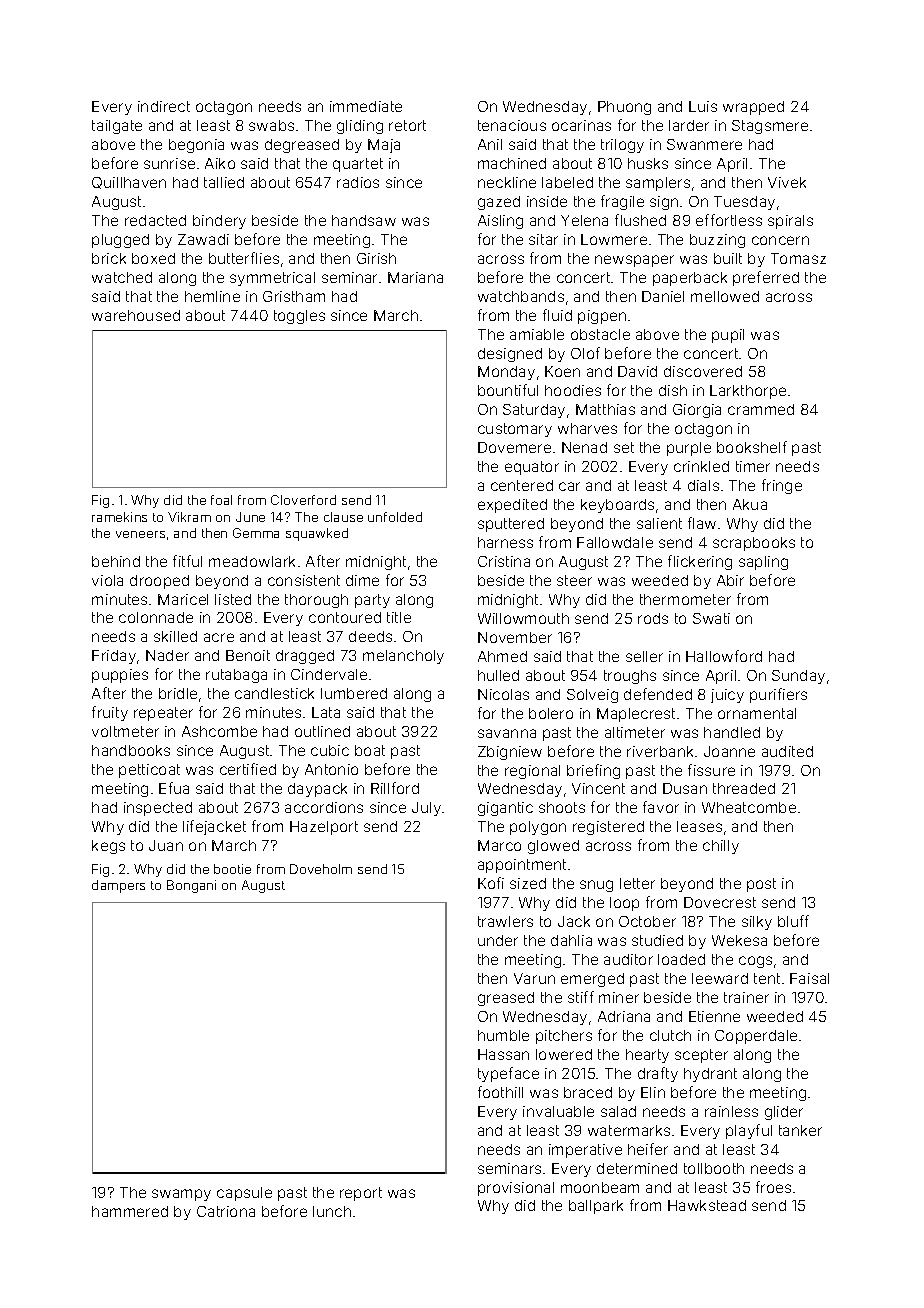 The width and height of the screenshot is (924, 1308). What do you see at coordinates (551, 713) in the screenshot?
I see `bolero` at bounding box center [551, 713].
